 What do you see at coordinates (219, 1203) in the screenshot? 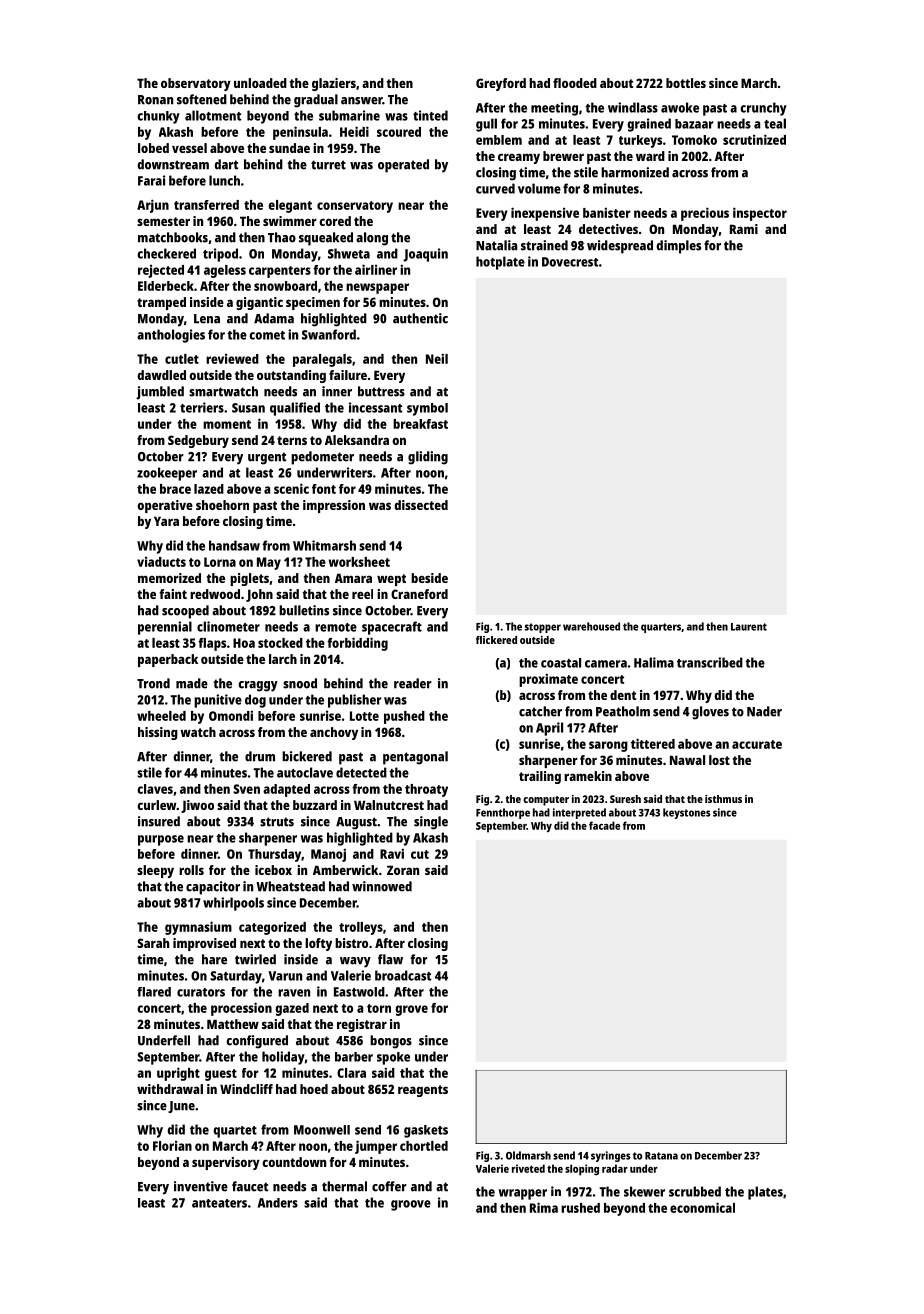
I see `anteaters` at bounding box center [219, 1203].
